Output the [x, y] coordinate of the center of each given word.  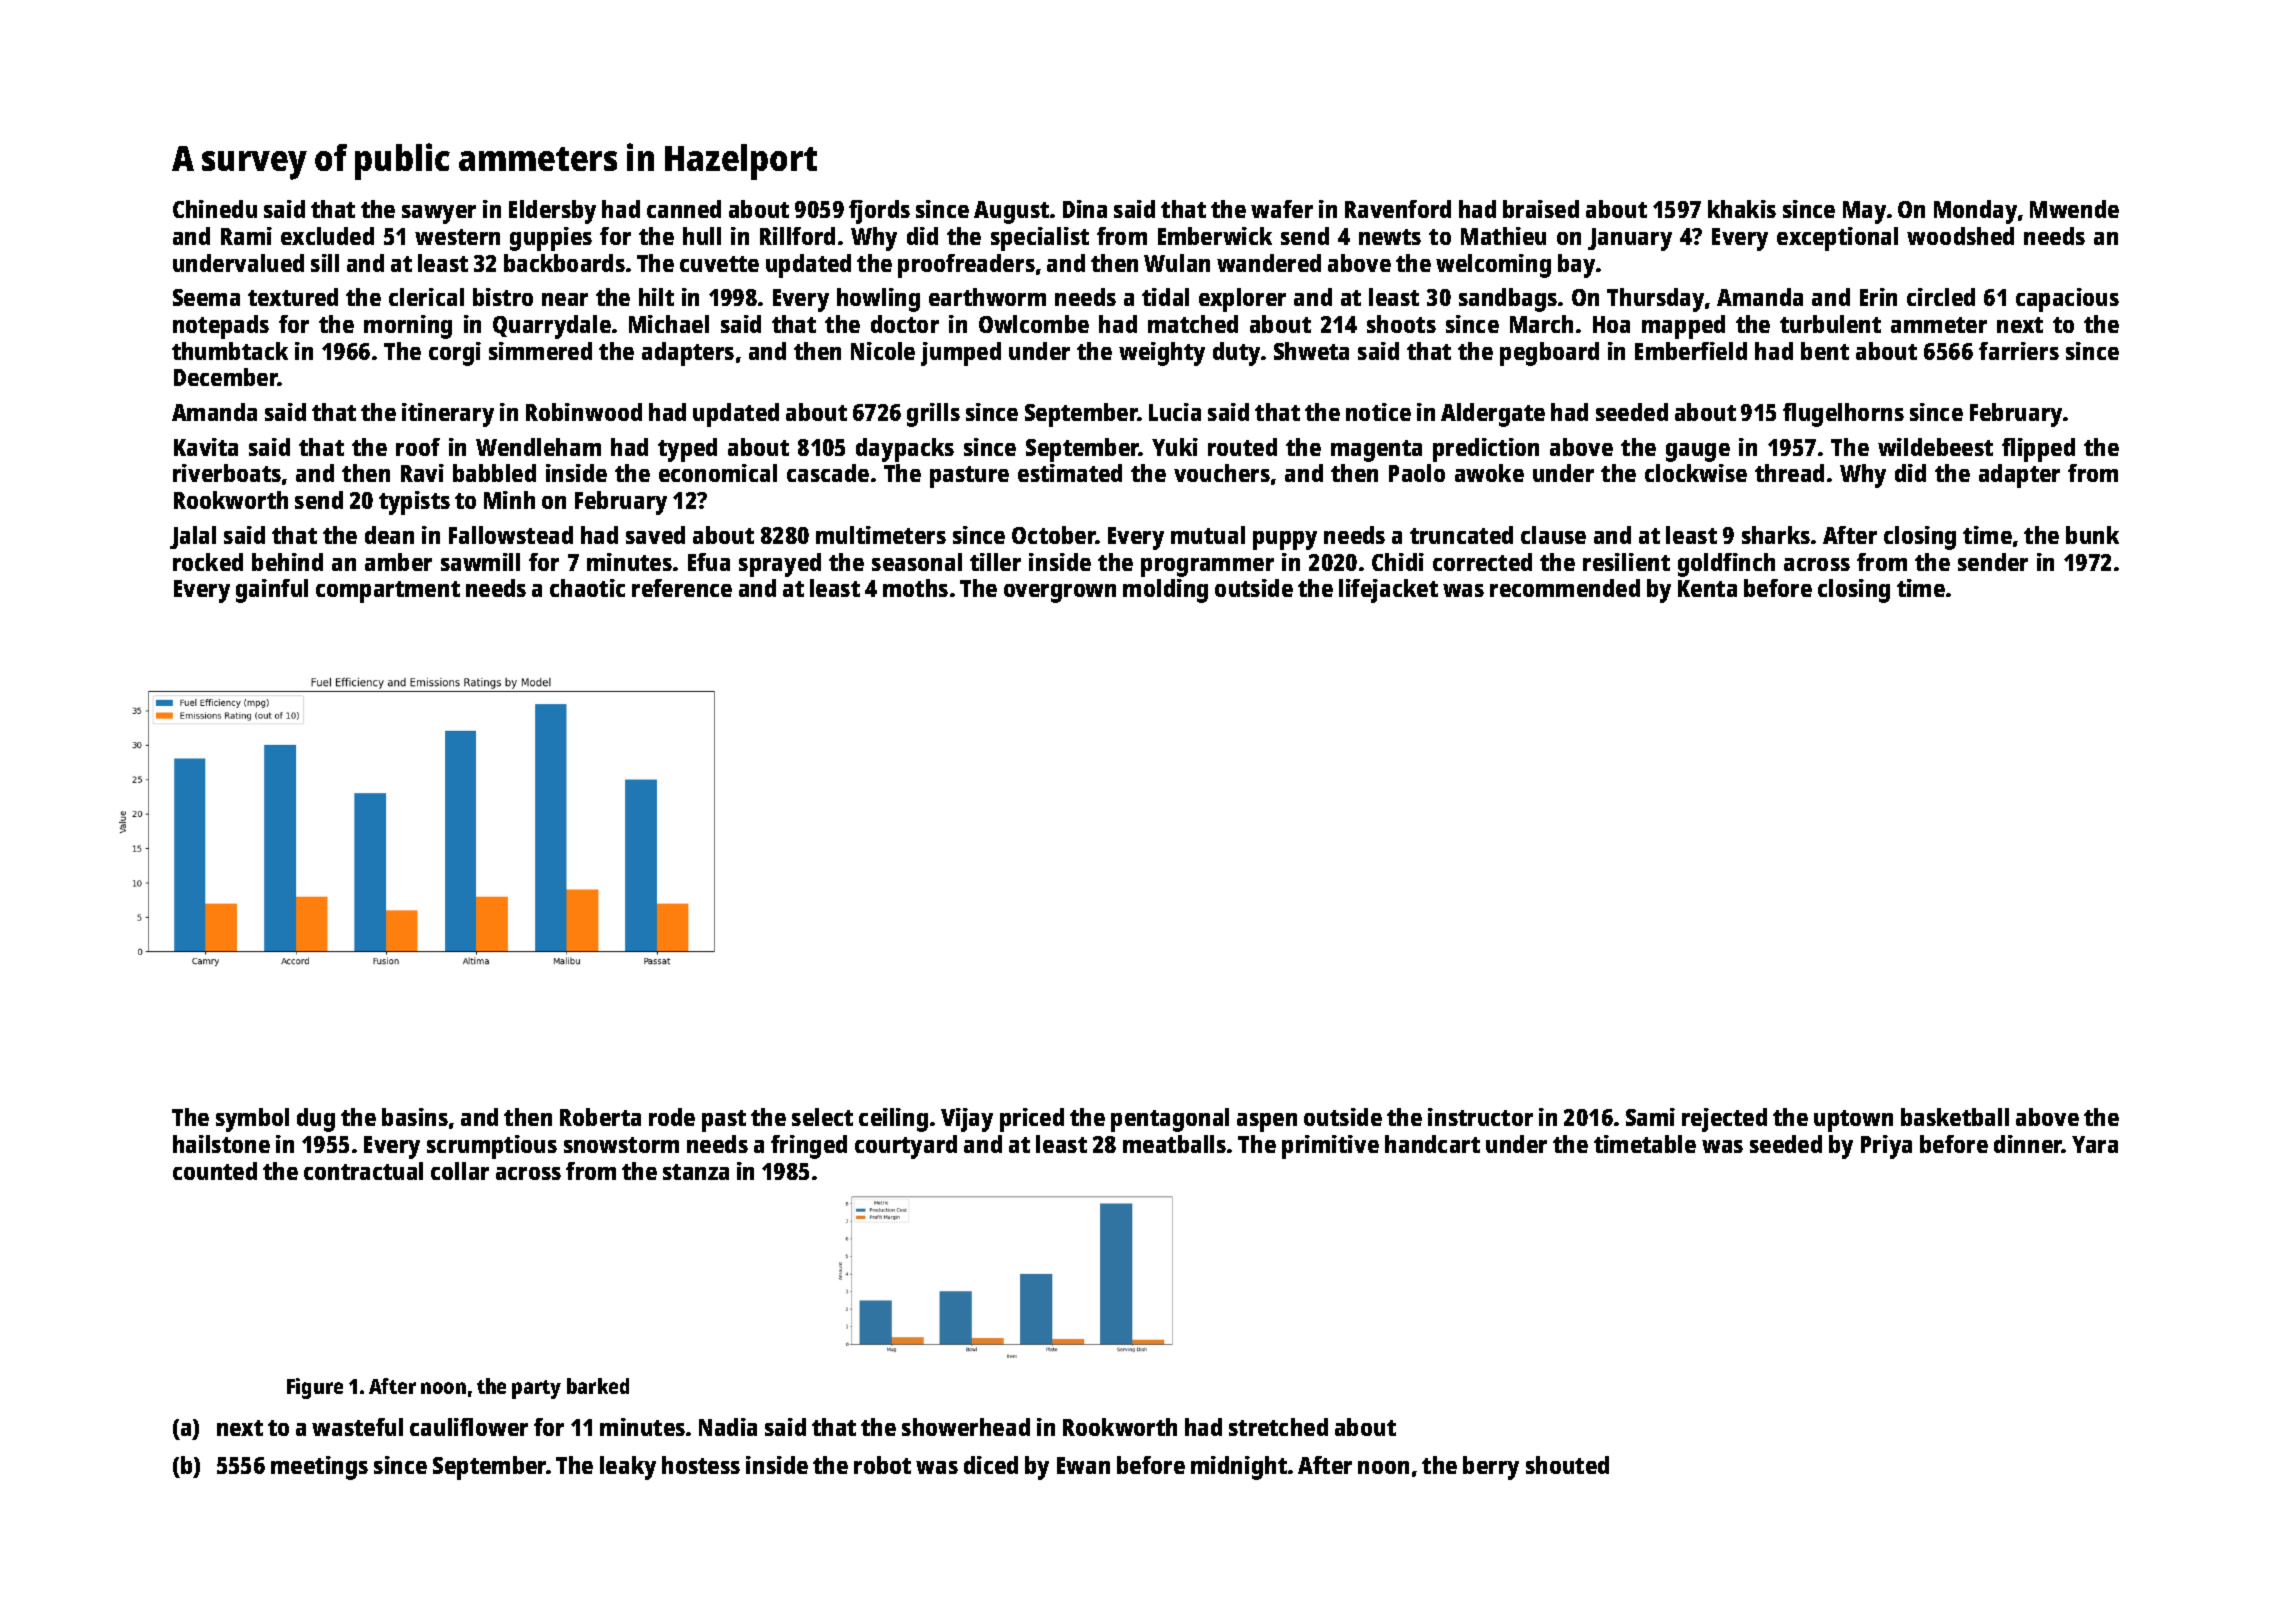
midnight [1239, 1468]
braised [1541, 209]
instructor [1480, 1117]
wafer [1282, 209]
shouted [1567, 1465]
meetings [319, 1468]
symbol [252, 1120]
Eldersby [552, 212]
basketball [1955, 1117]
